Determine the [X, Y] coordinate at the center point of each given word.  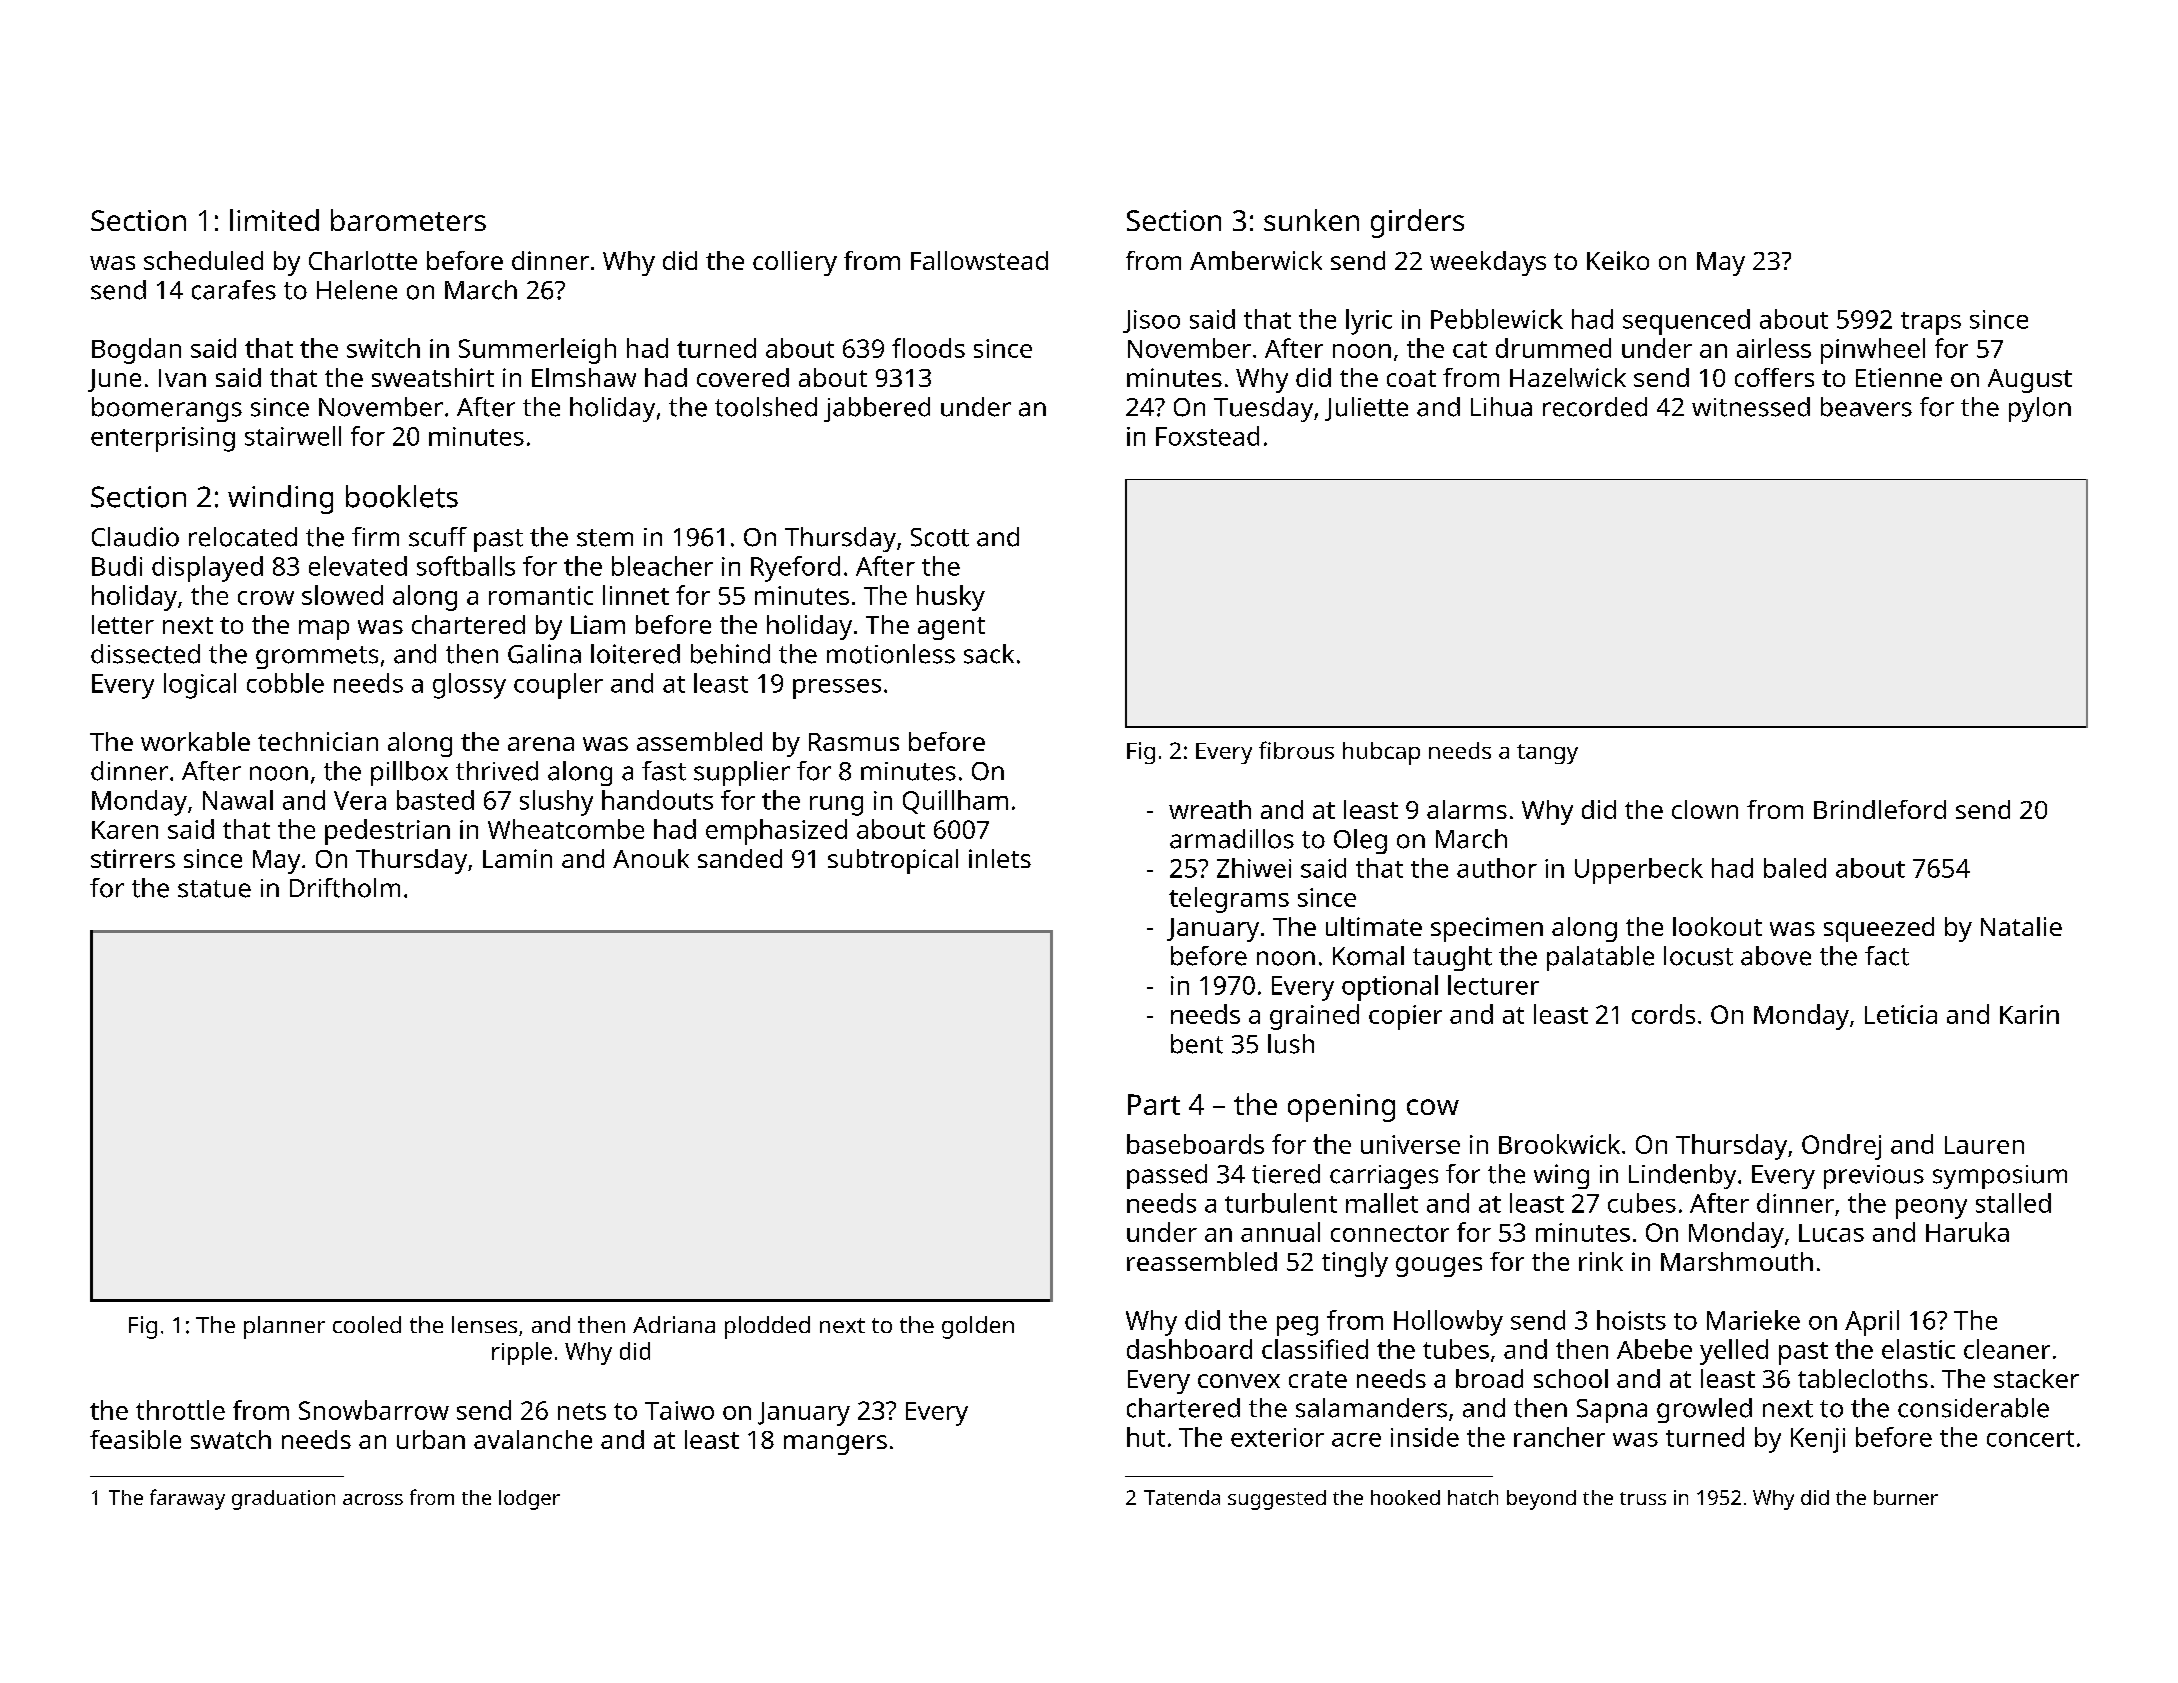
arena [541, 744]
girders [1417, 223]
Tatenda [1182, 1497]
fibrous [1296, 750]
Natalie [2021, 926]
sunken [1311, 220]
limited [274, 220]
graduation [283, 1500]
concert [2030, 1438]
